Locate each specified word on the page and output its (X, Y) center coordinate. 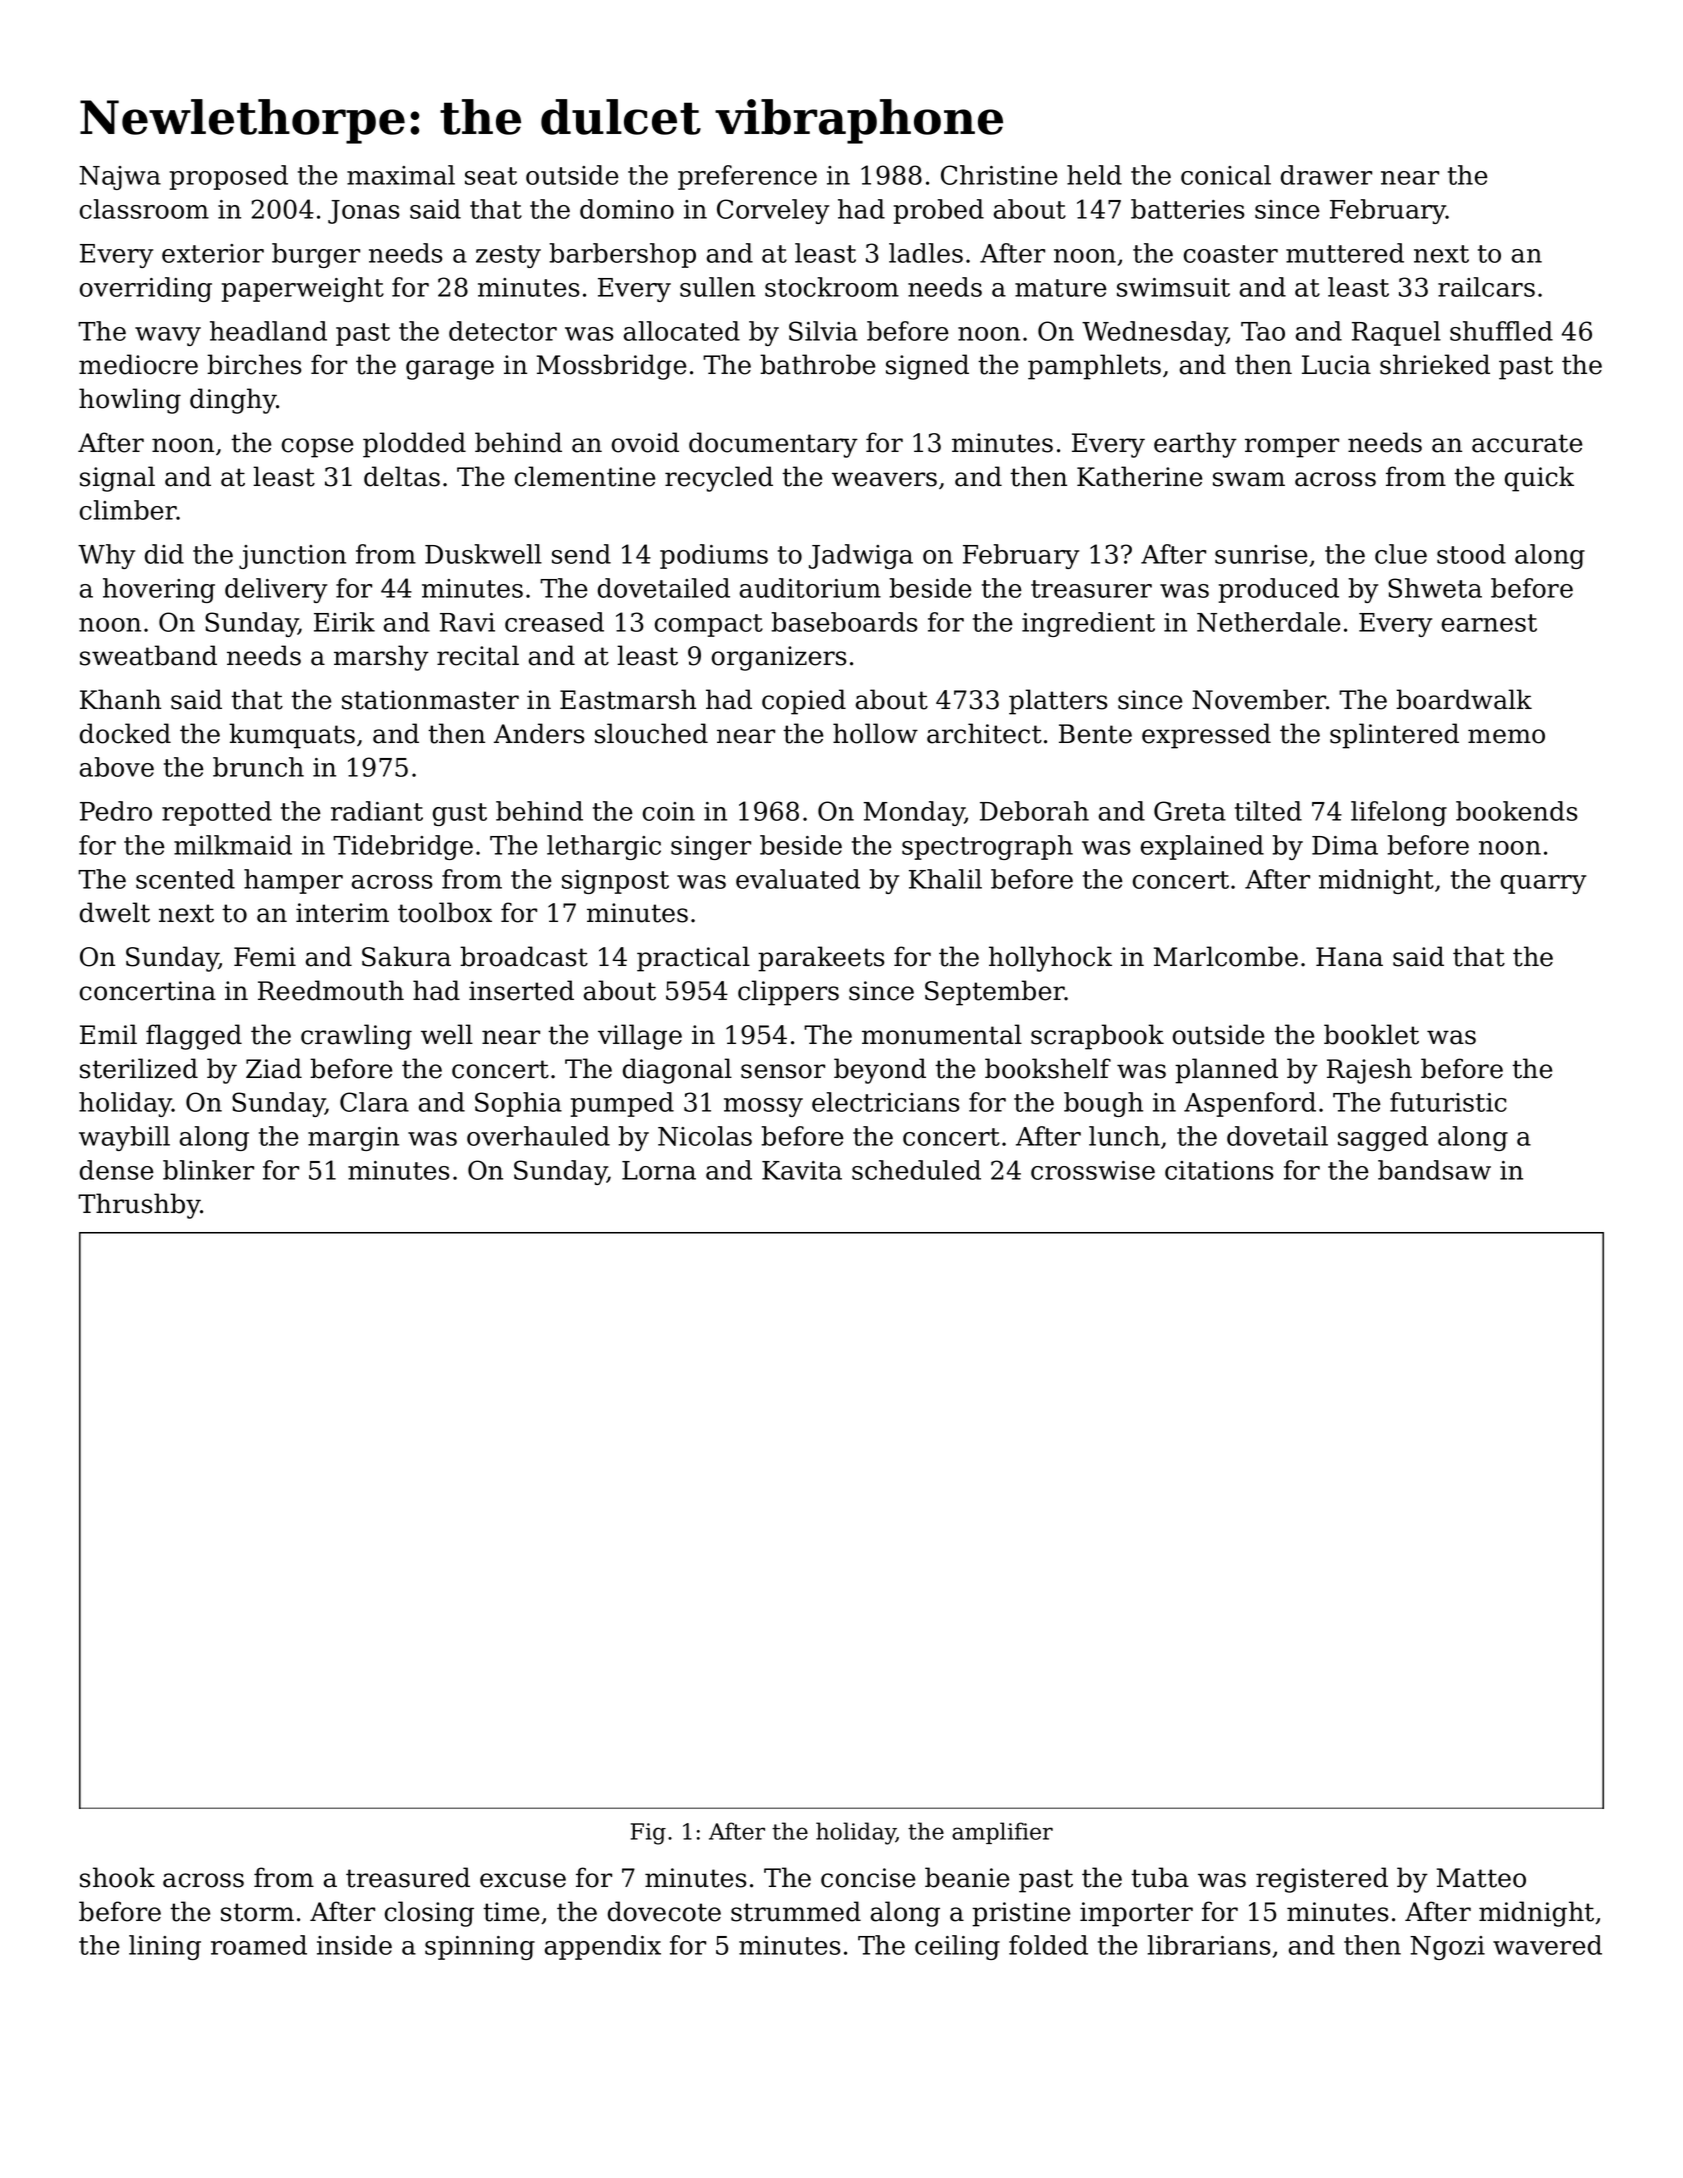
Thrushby (139, 1206)
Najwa (120, 178)
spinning (480, 1948)
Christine (999, 175)
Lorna (659, 1170)
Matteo (1481, 1878)
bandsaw (1434, 1170)
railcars (1486, 287)
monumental (942, 1034)
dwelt (115, 912)
